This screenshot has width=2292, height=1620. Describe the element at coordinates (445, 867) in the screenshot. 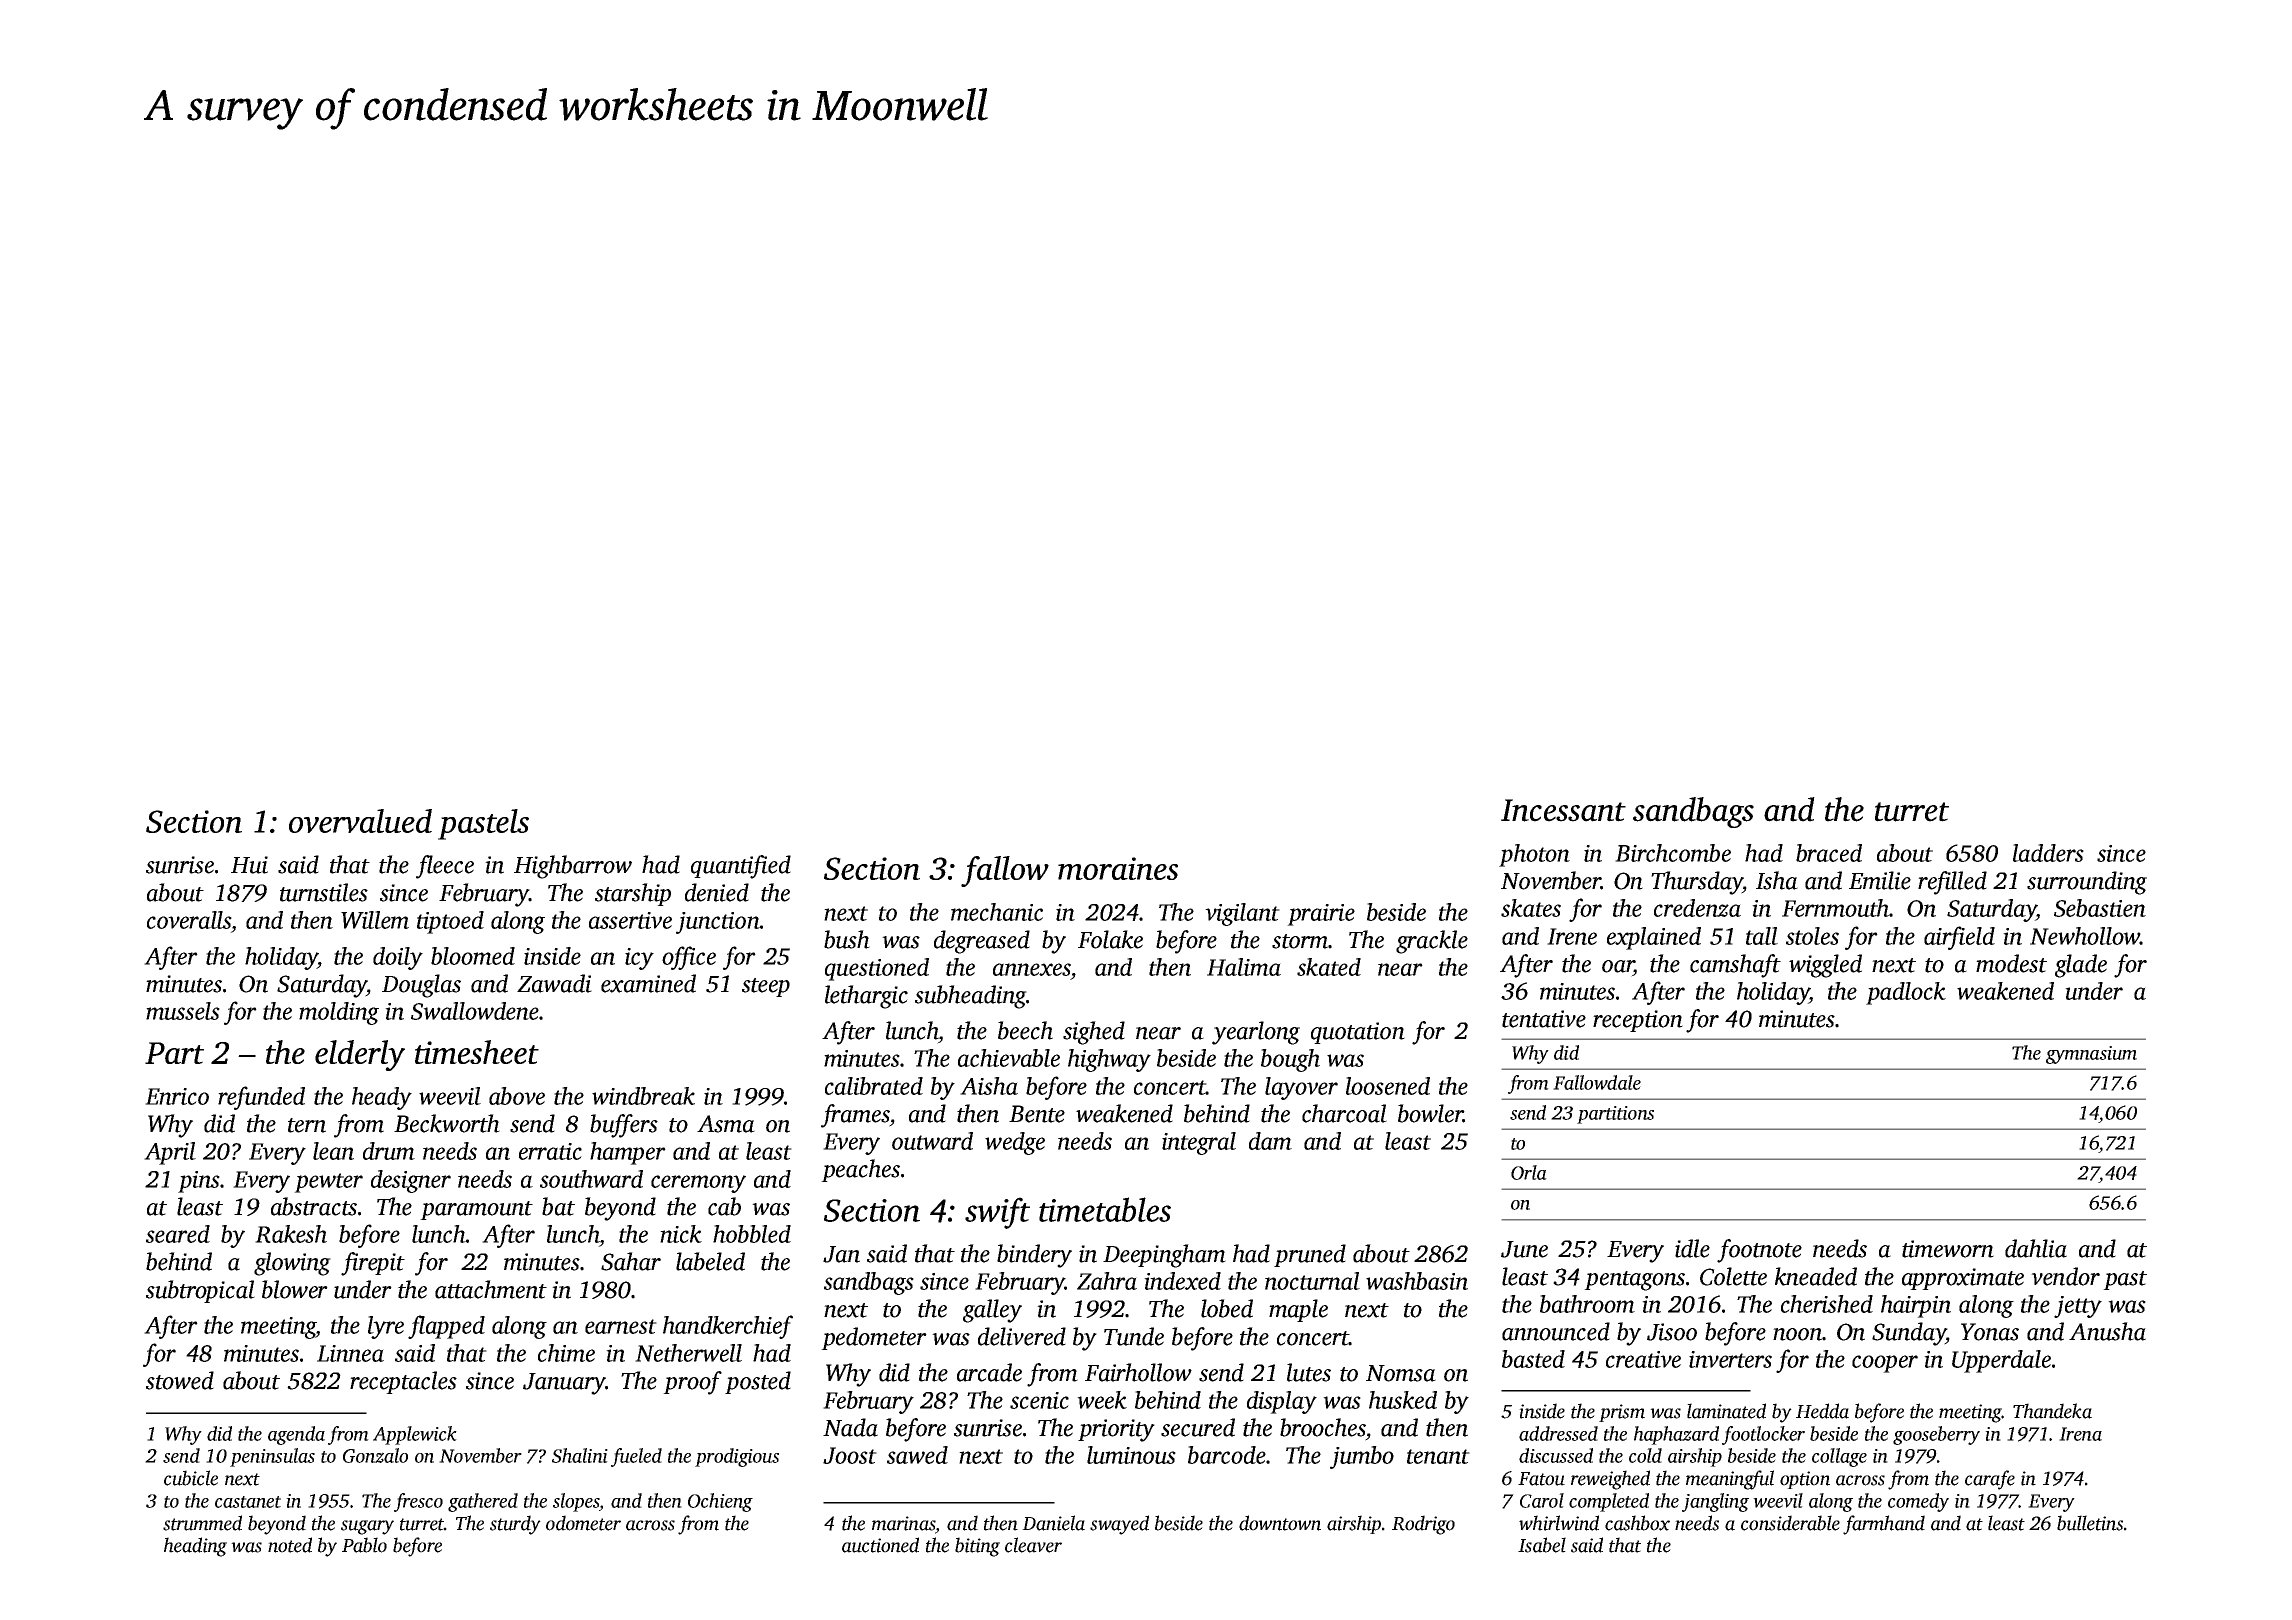

I see `fleece` at that location.
